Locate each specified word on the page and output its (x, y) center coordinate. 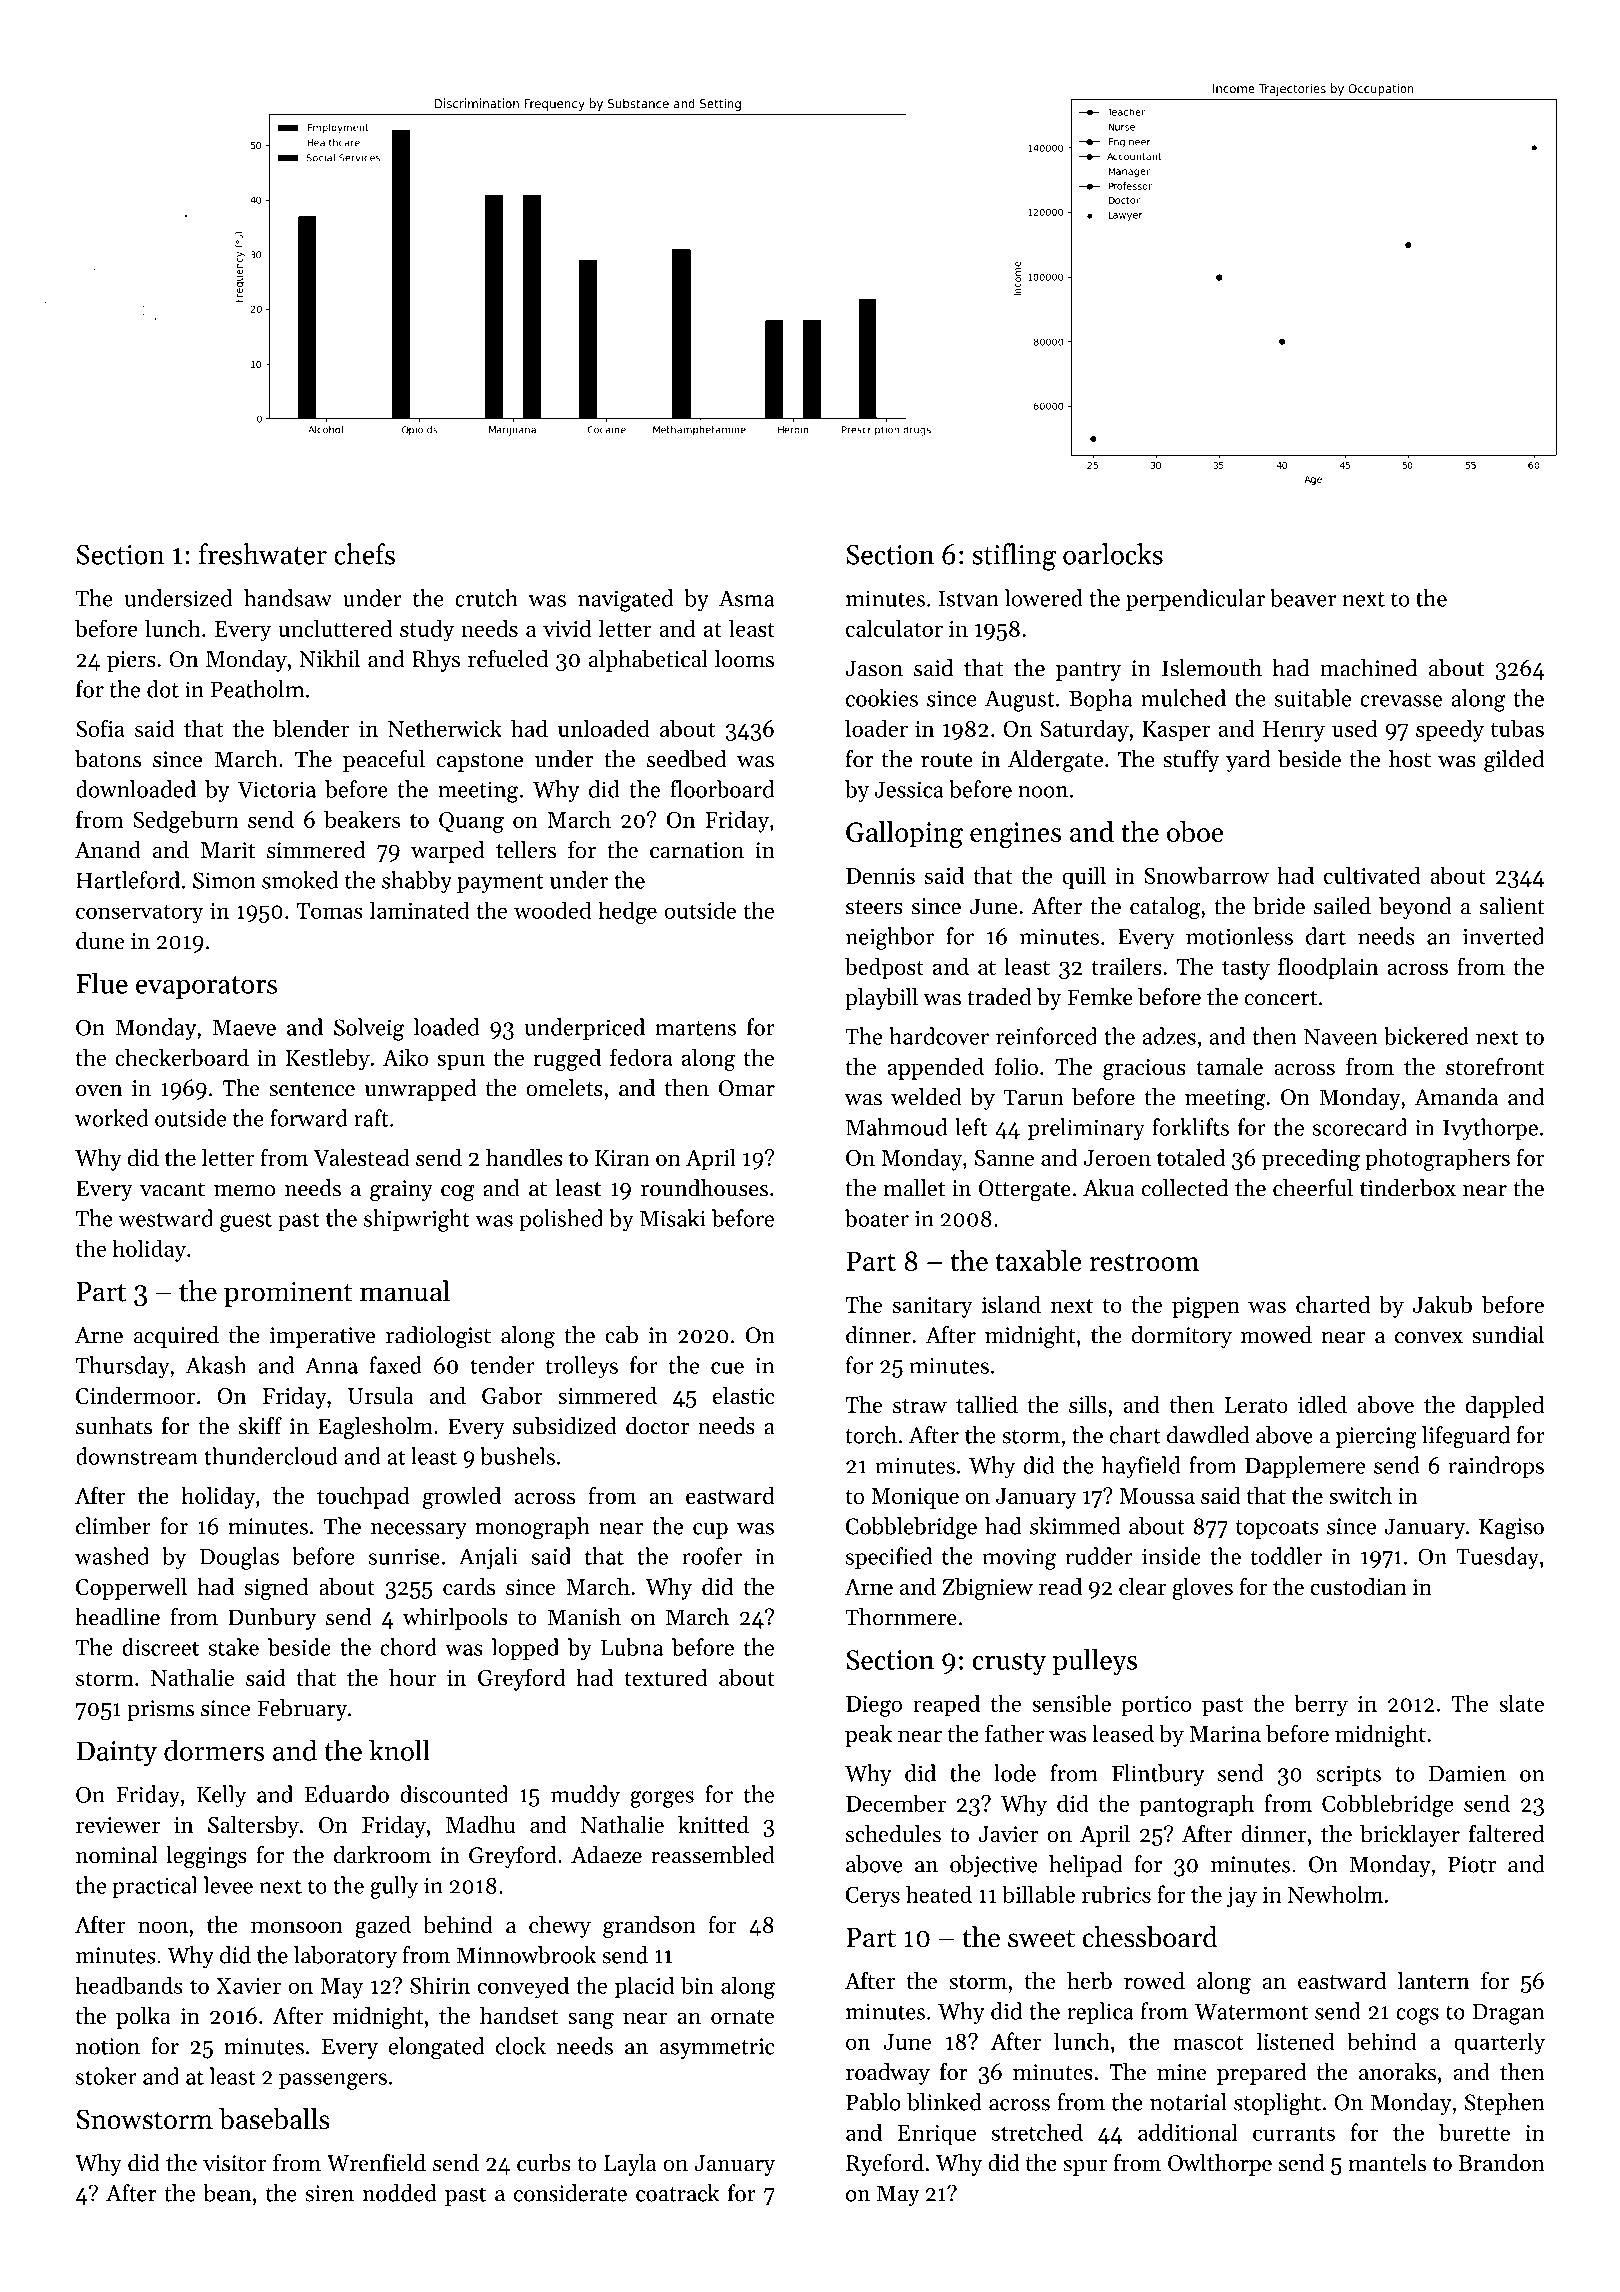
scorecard (1360, 1127)
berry (1321, 1705)
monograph (533, 1528)
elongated (437, 2048)
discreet (160, 1647)
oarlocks (1113, 554)
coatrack (677, 2193)
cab (621, 1335)
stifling (1014, 557)
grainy (401, 1191)
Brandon (1502, 2163)
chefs (364, 554)
